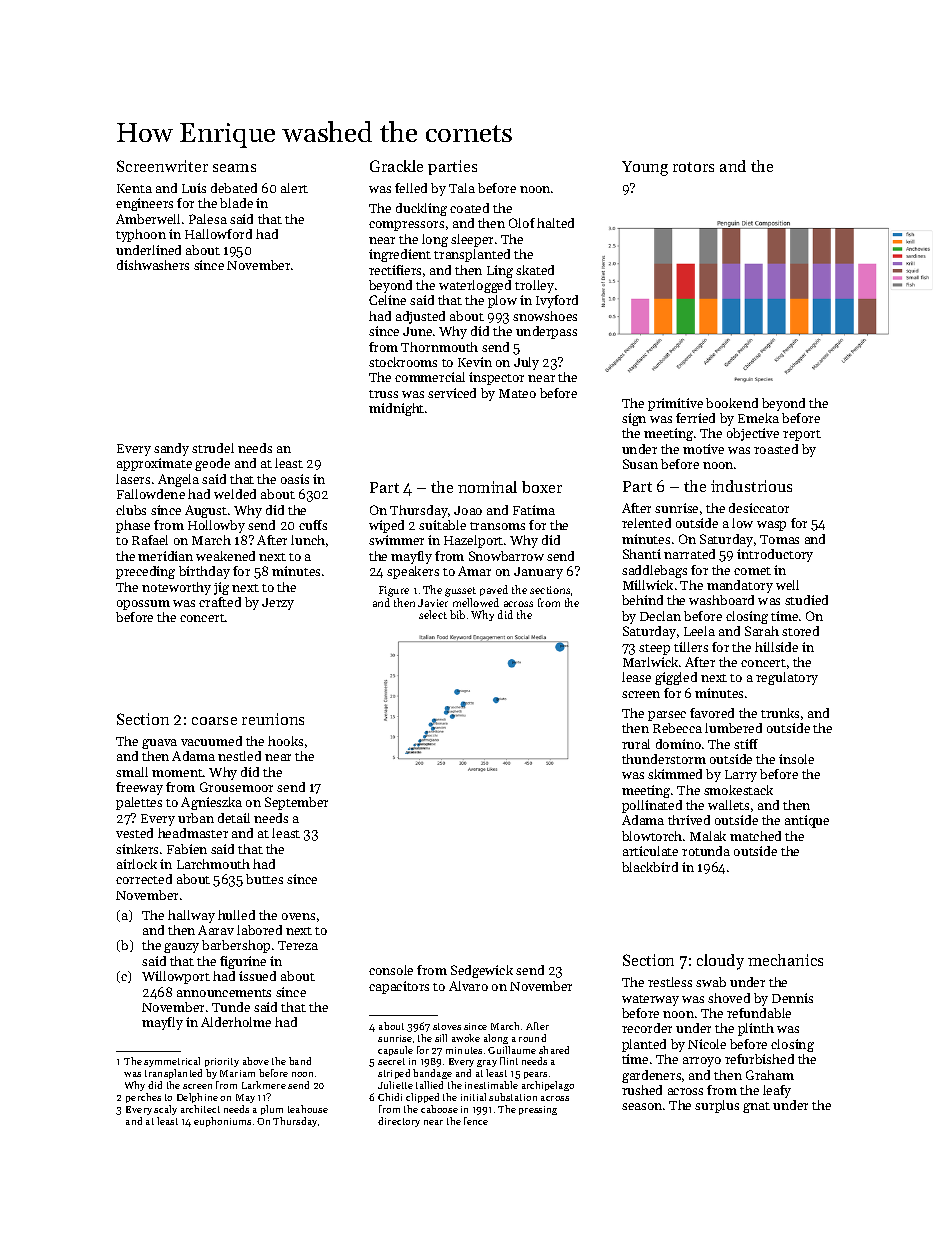 The height and width of the screenshot is (1233, 952). What do you see at coordinates (218, 234) in the screenshot?
I see `Hallowford` at bounding box center [218, 234].
